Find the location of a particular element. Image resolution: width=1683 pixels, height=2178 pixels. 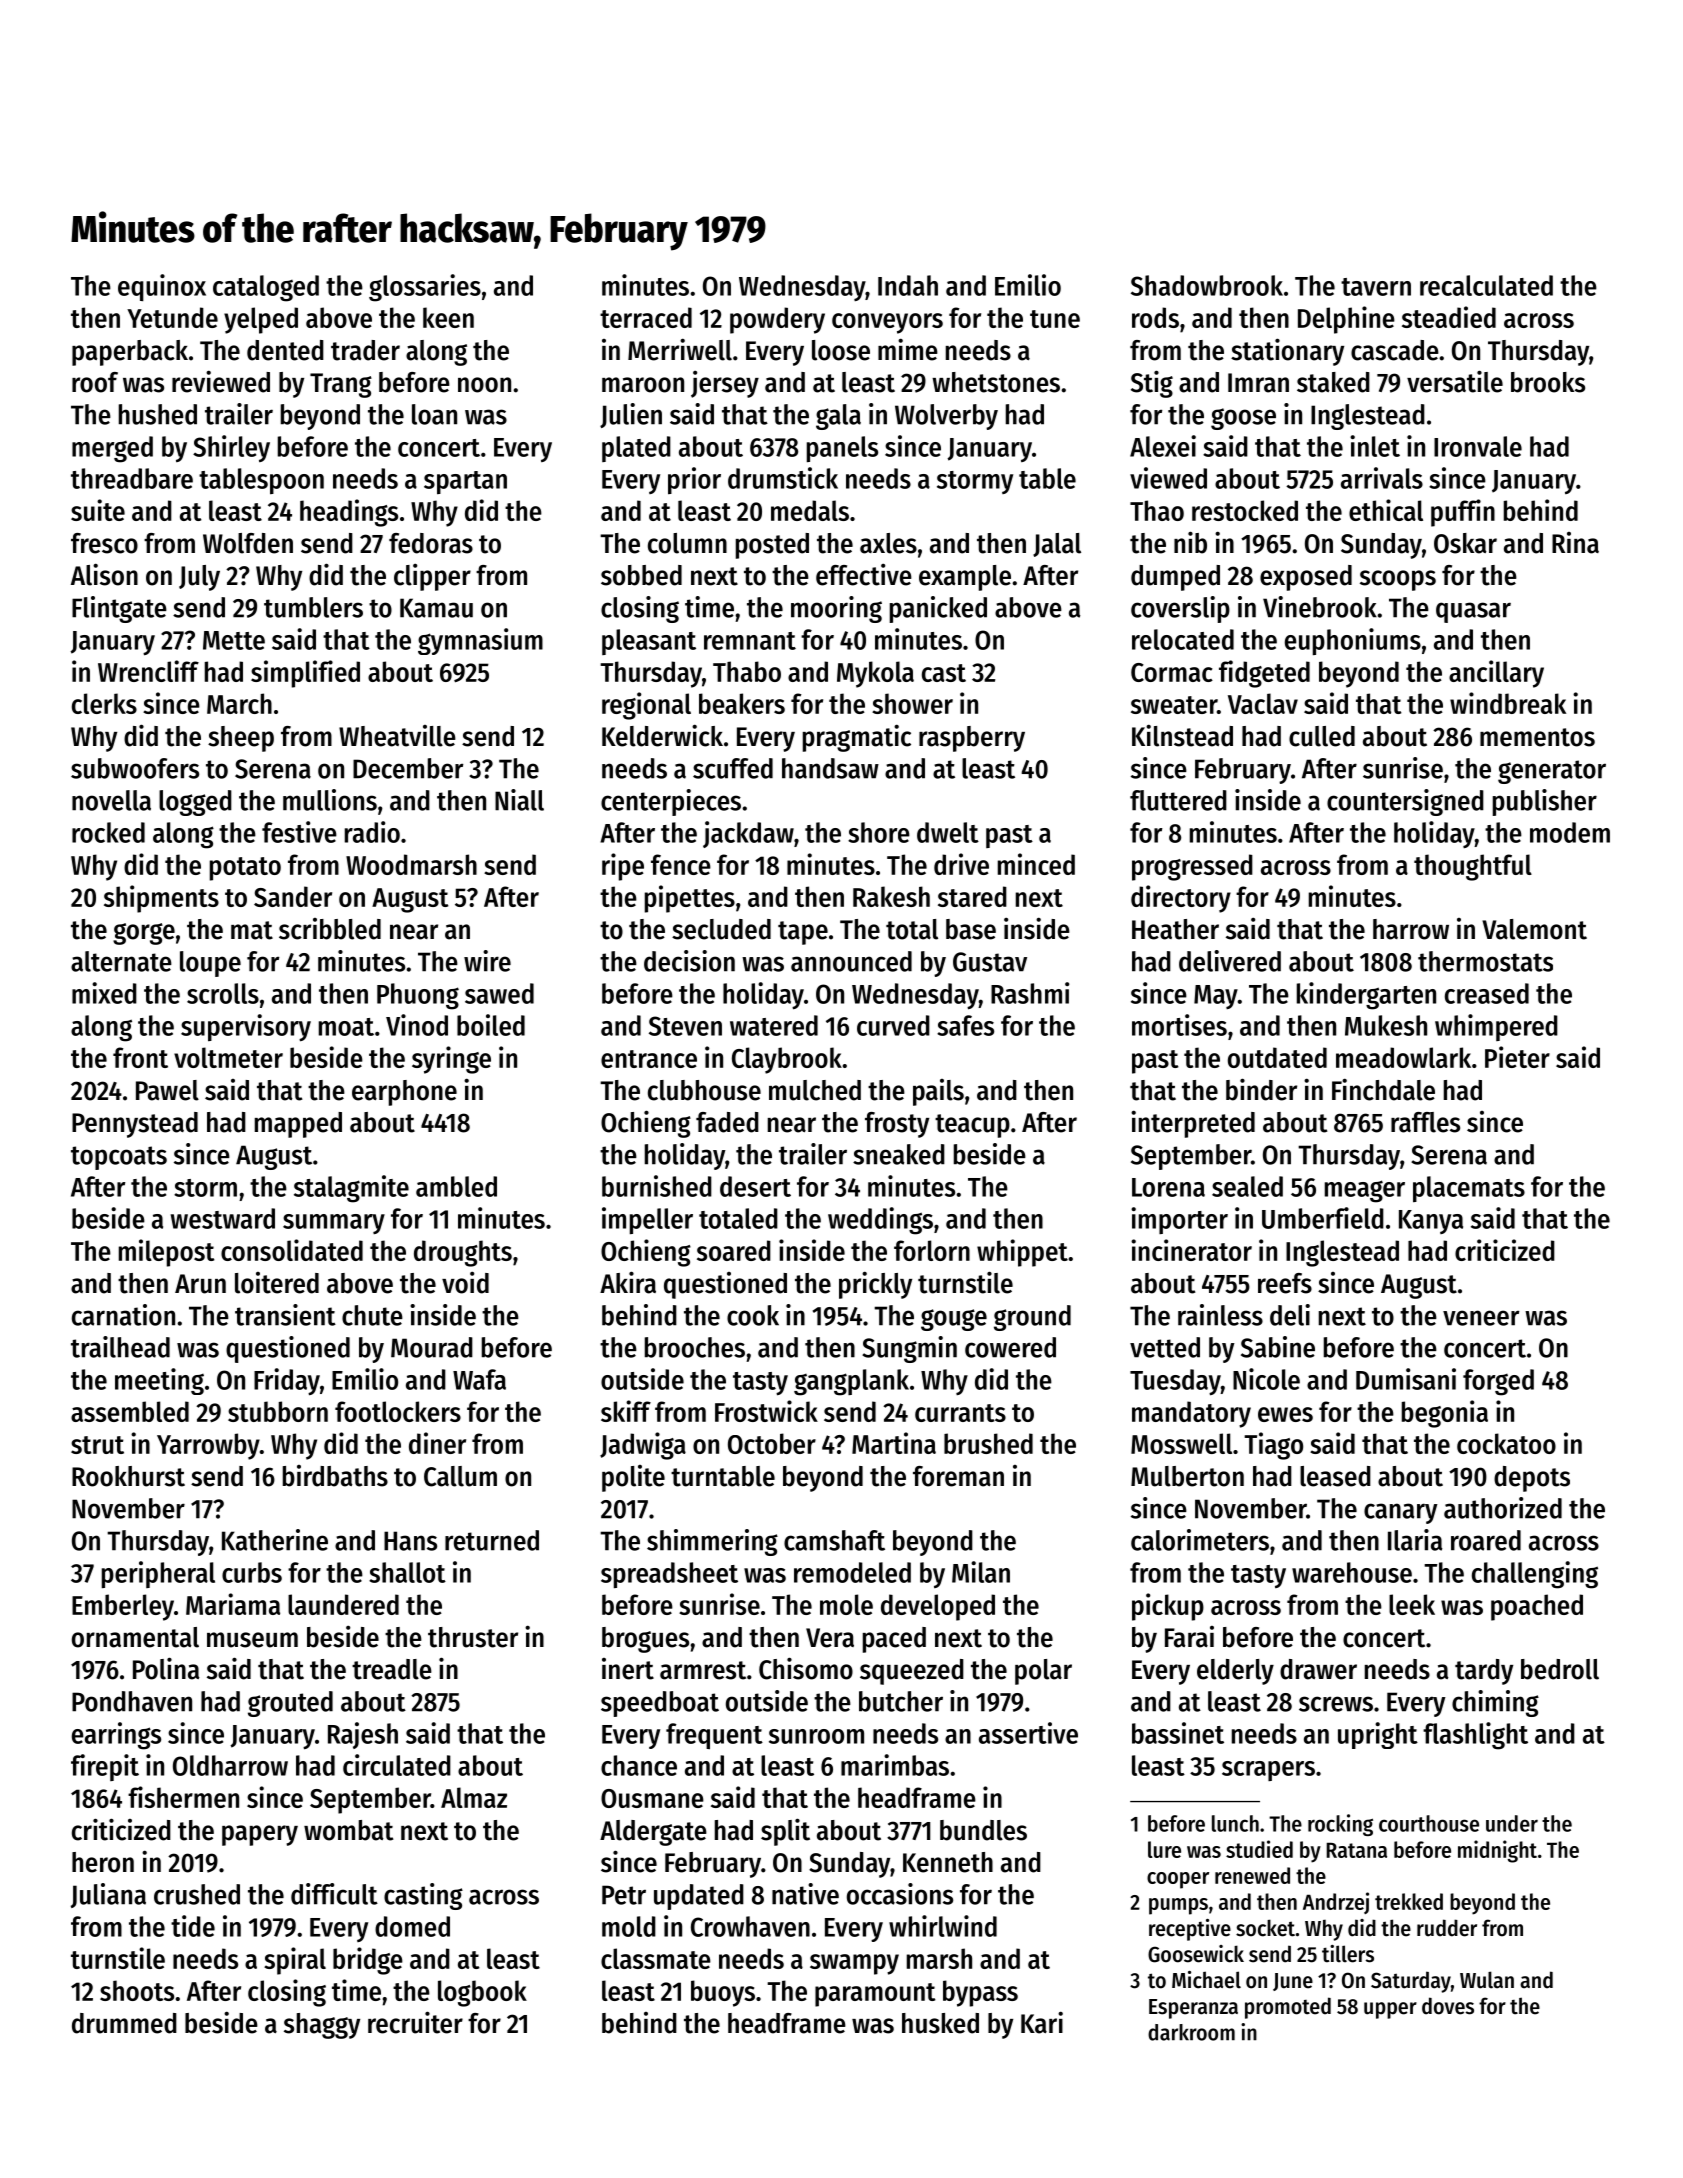

wire is located at coordinates (487, 961).
